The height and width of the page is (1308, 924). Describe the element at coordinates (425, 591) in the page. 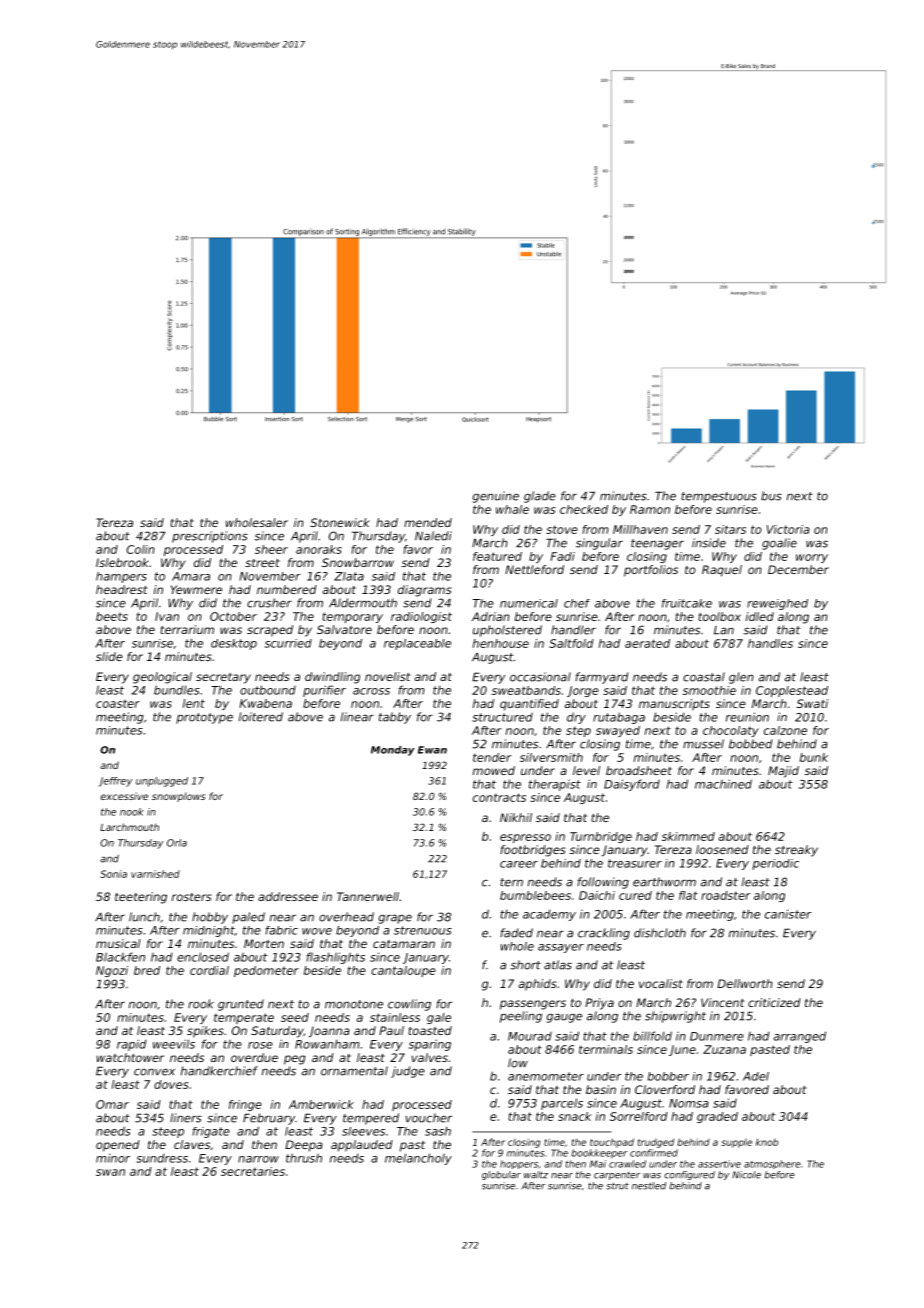

I see `diagrams` at that location.
